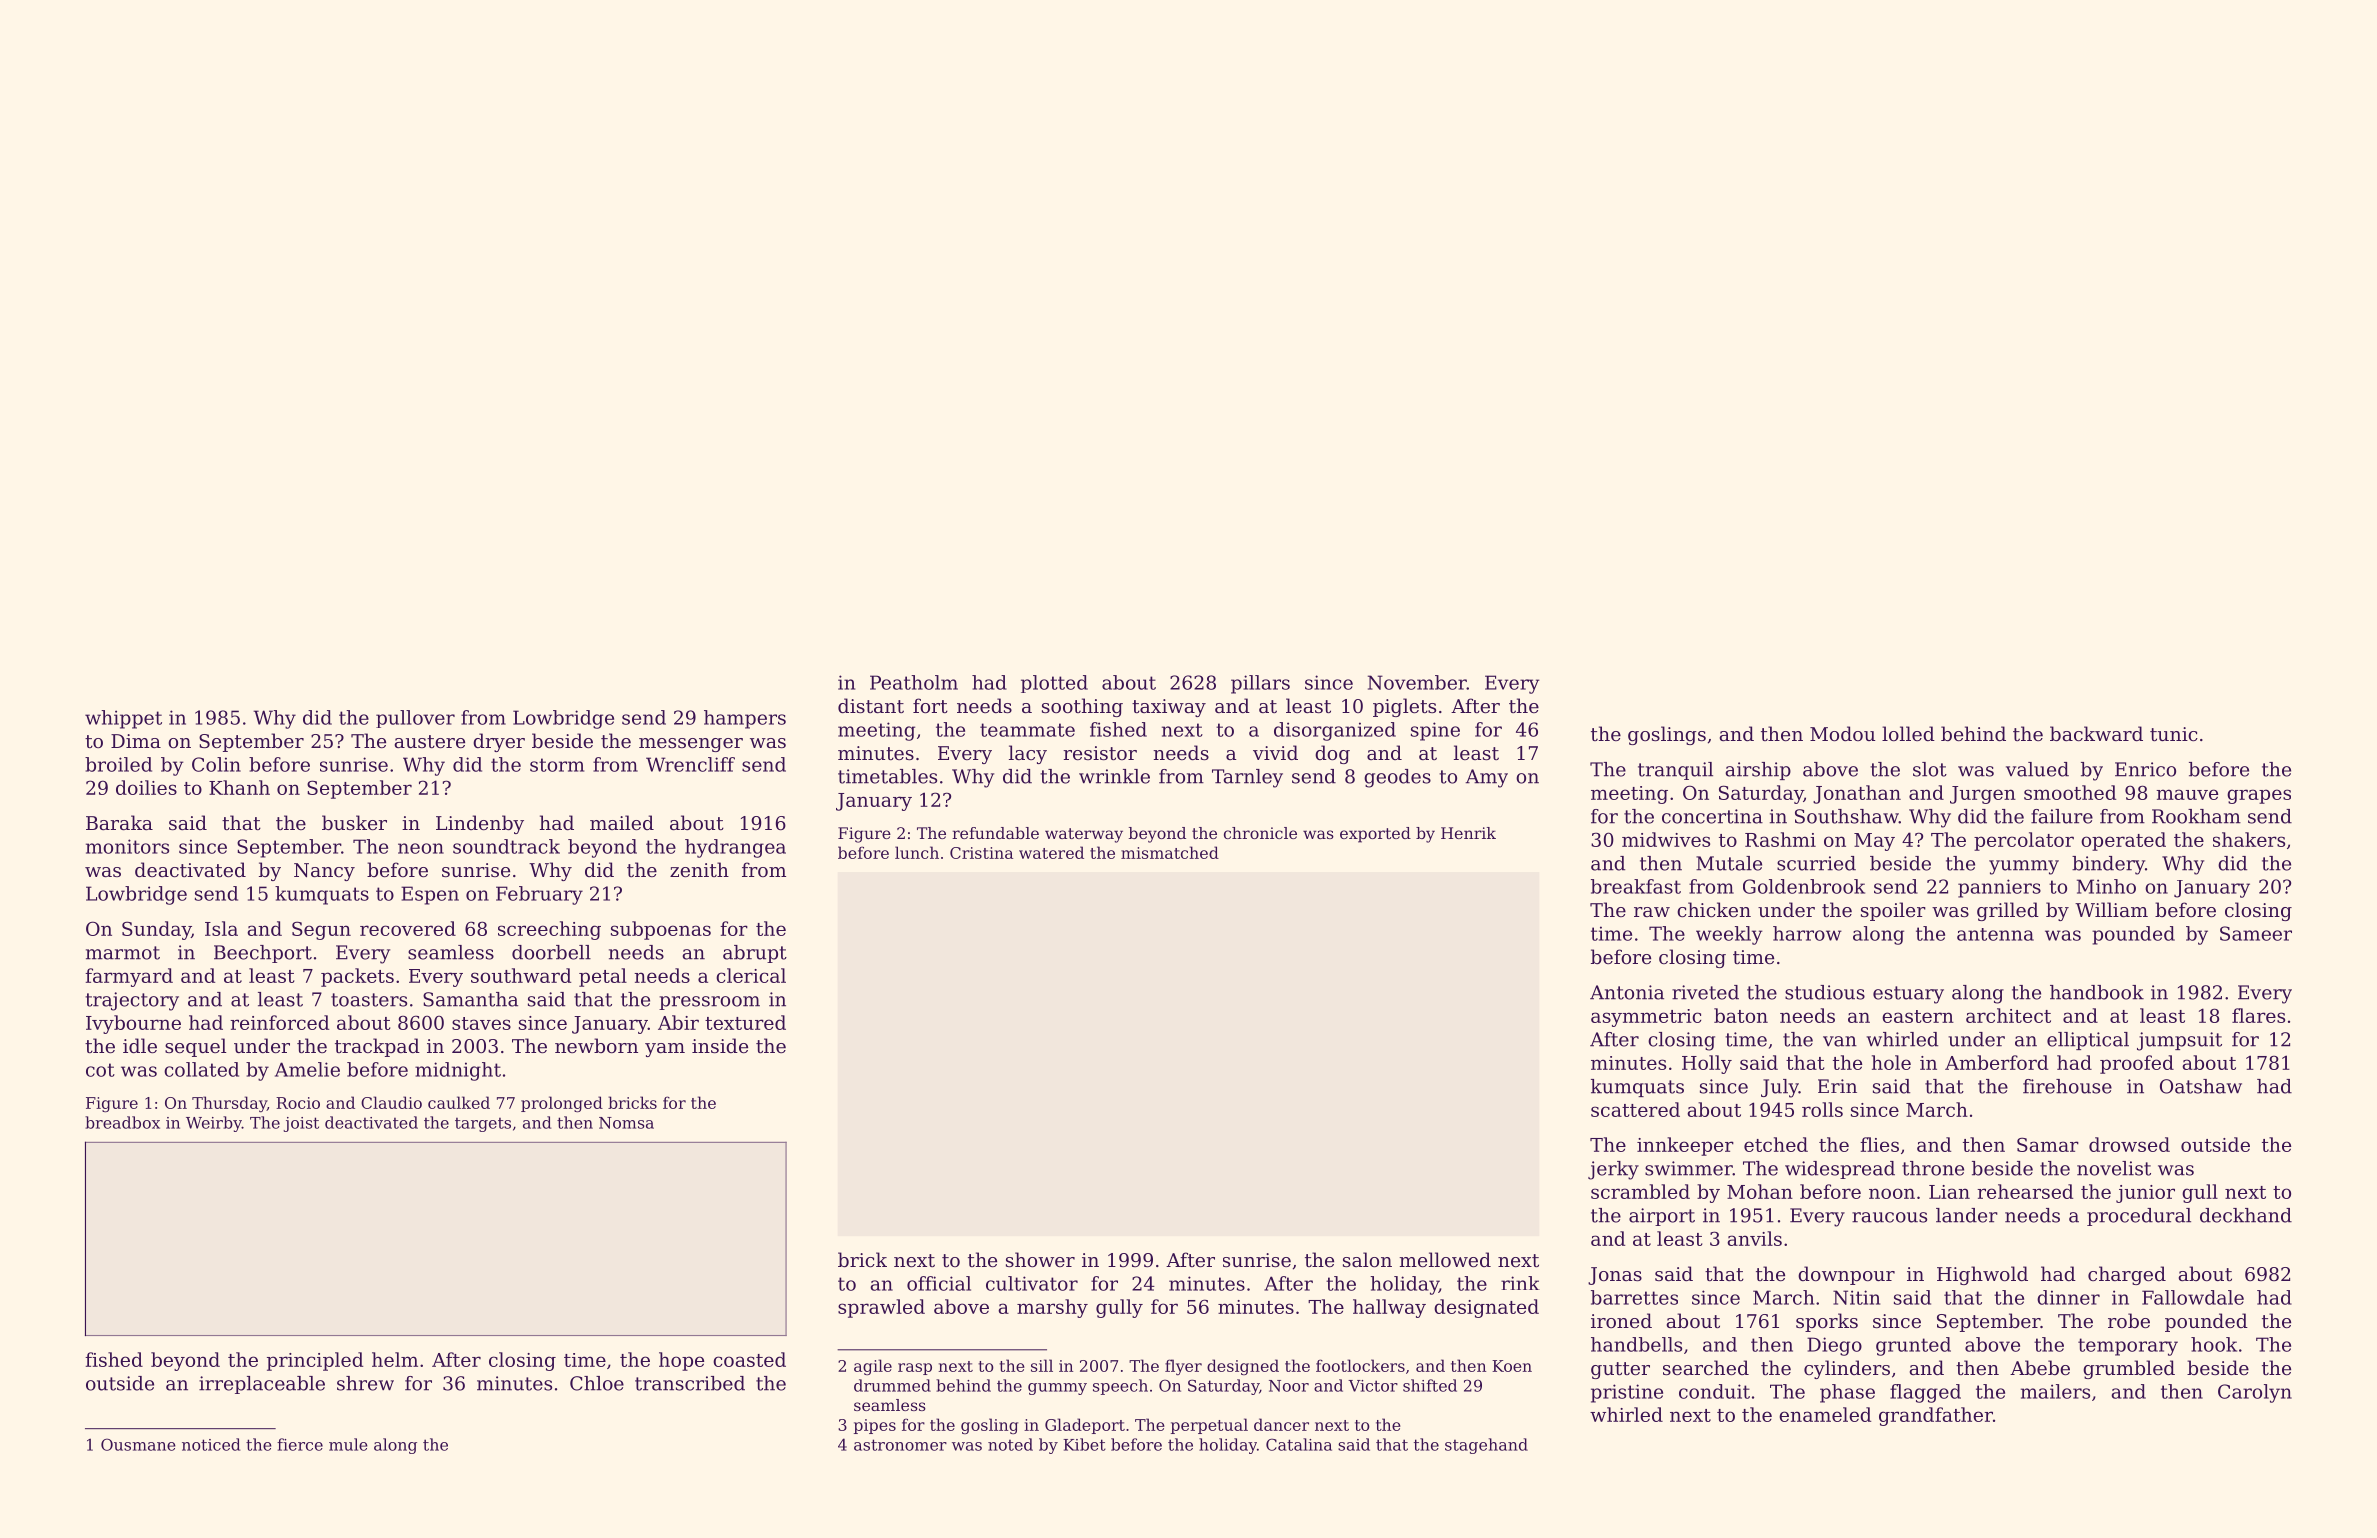  Describe the element at coordinates (1936, 1416) in the screenshot. I see `grandfather` at that location.
